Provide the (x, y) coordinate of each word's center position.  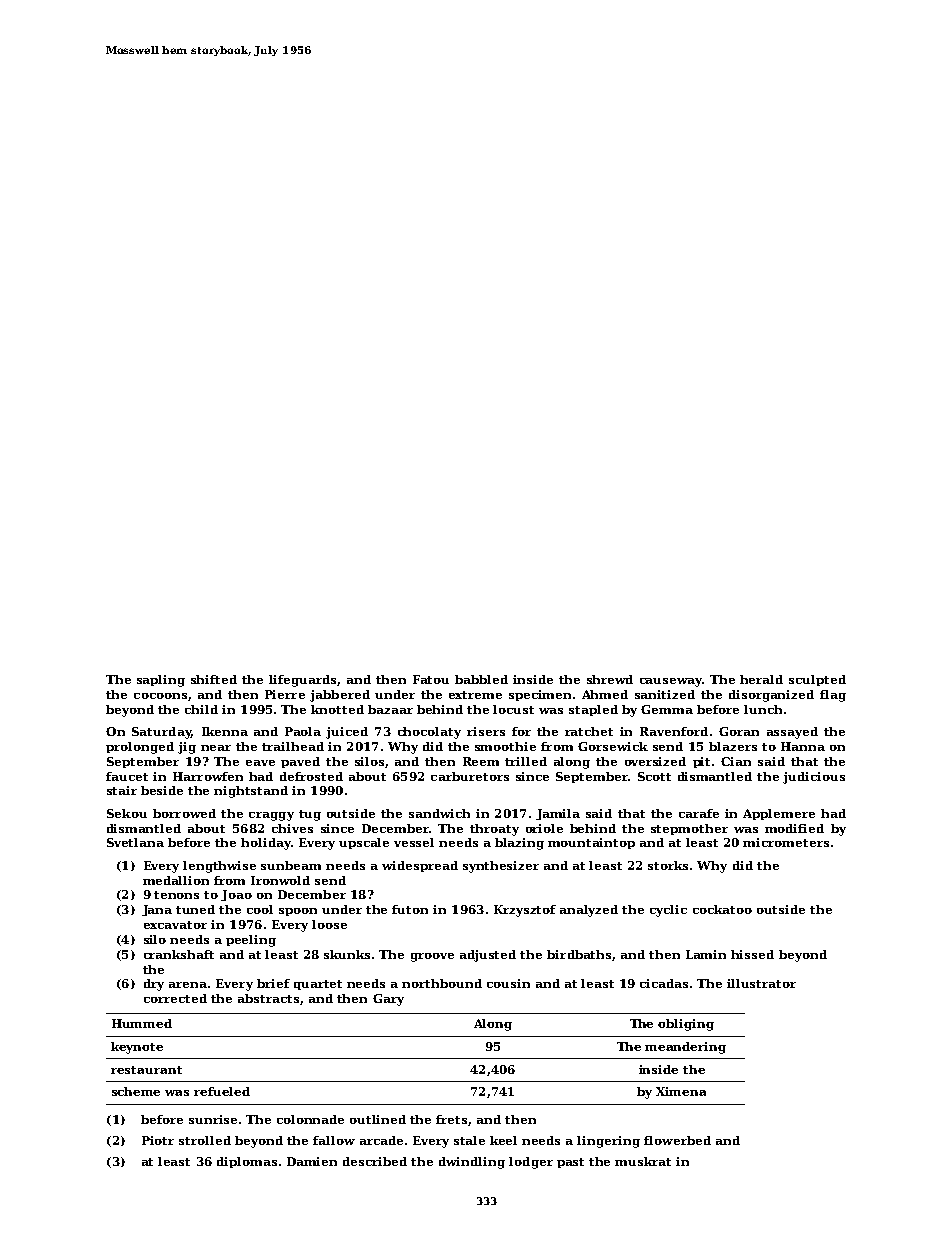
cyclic (668, 911)
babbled (481, 679)
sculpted (817, 680)
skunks (347, 954)
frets (451, 1119)
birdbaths (579, 954)
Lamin (706, 954)
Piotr (158, 1140)
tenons (176, 895)
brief (273, 983)
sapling (161, 681)
